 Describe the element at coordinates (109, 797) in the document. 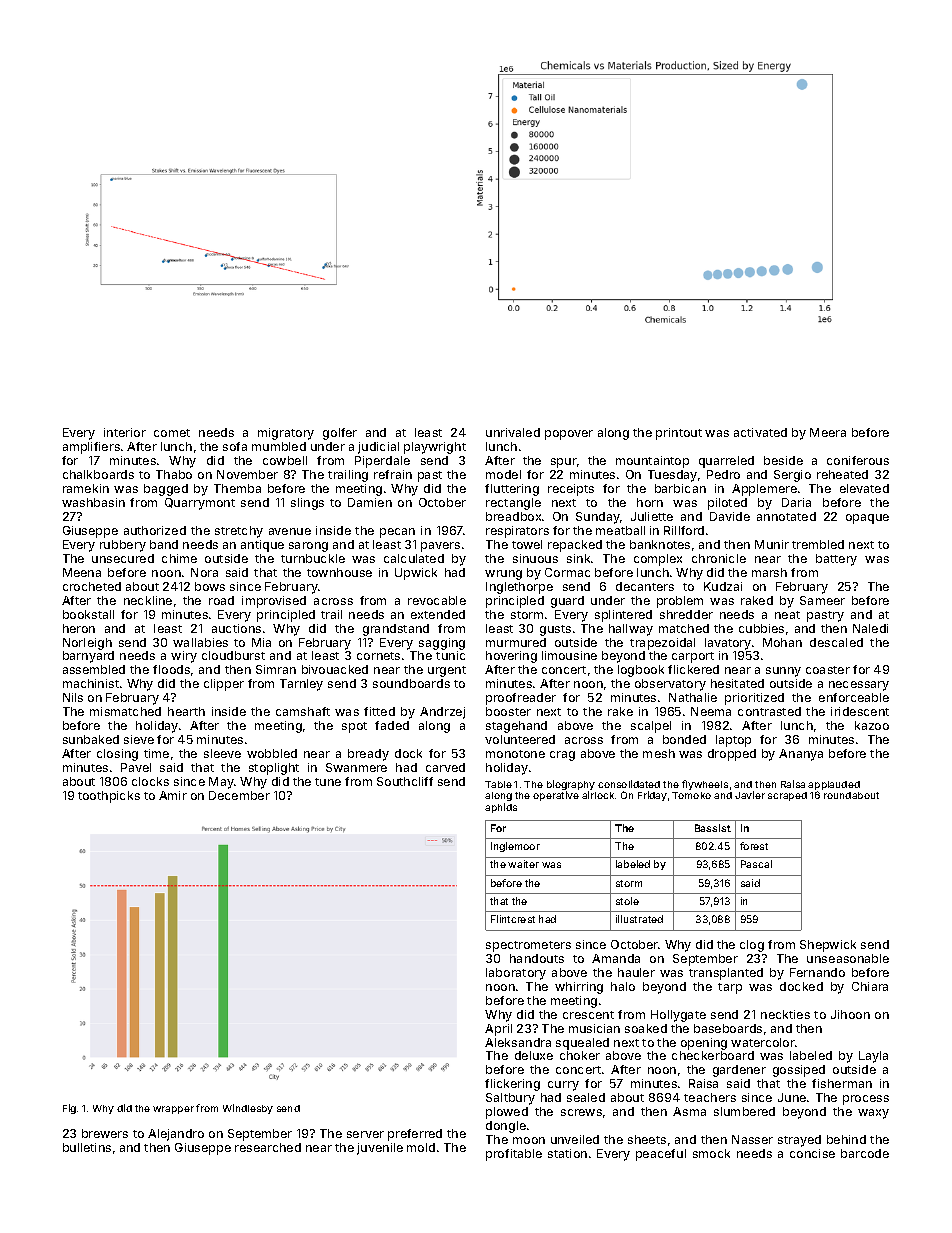

I see `toothpicks` at that location.
